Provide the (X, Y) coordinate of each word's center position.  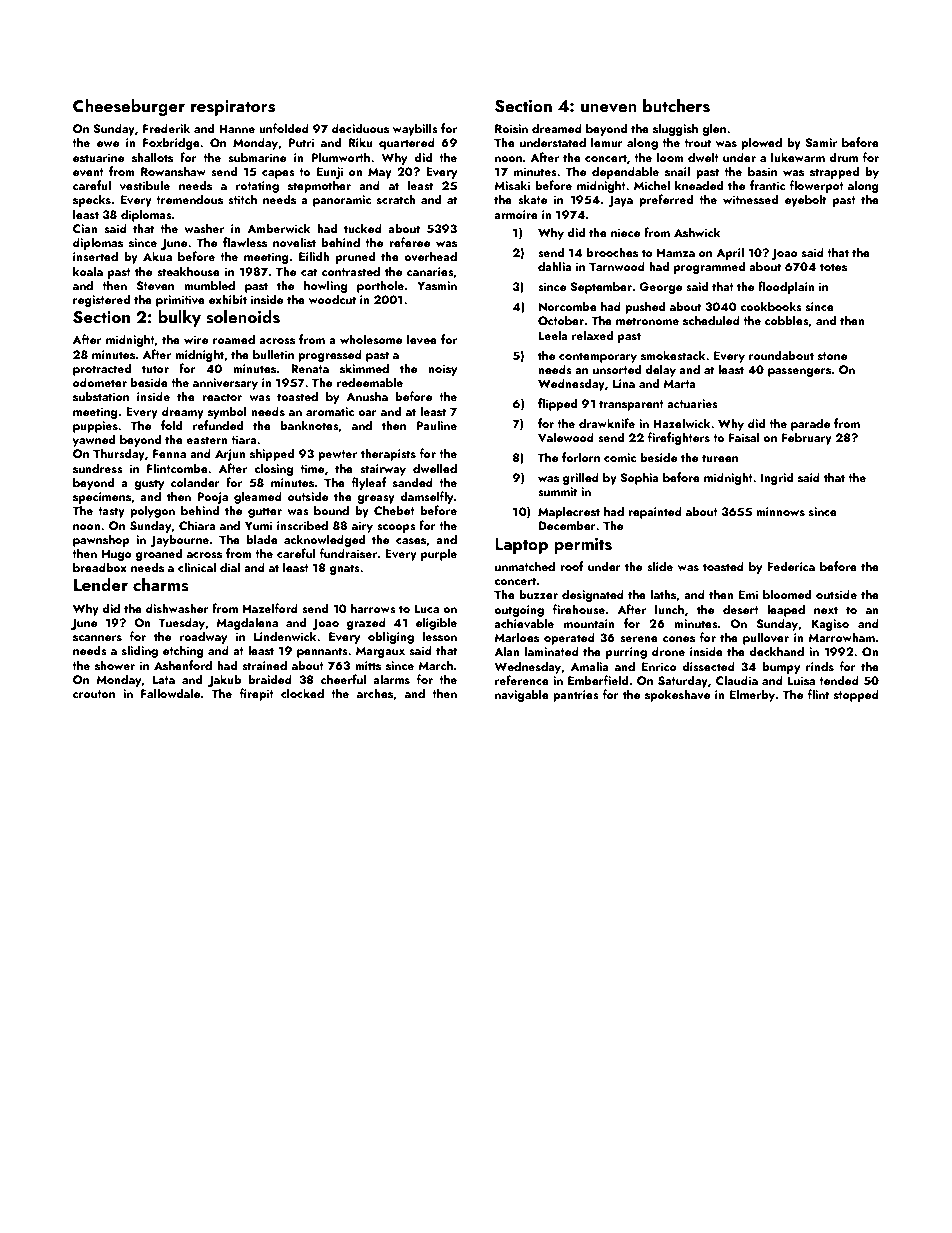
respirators (233, 108)
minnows (780, 511)
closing (273, 469)
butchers (676, 106)
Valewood (566, 437)
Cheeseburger (129, 107)
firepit (257, 694)
